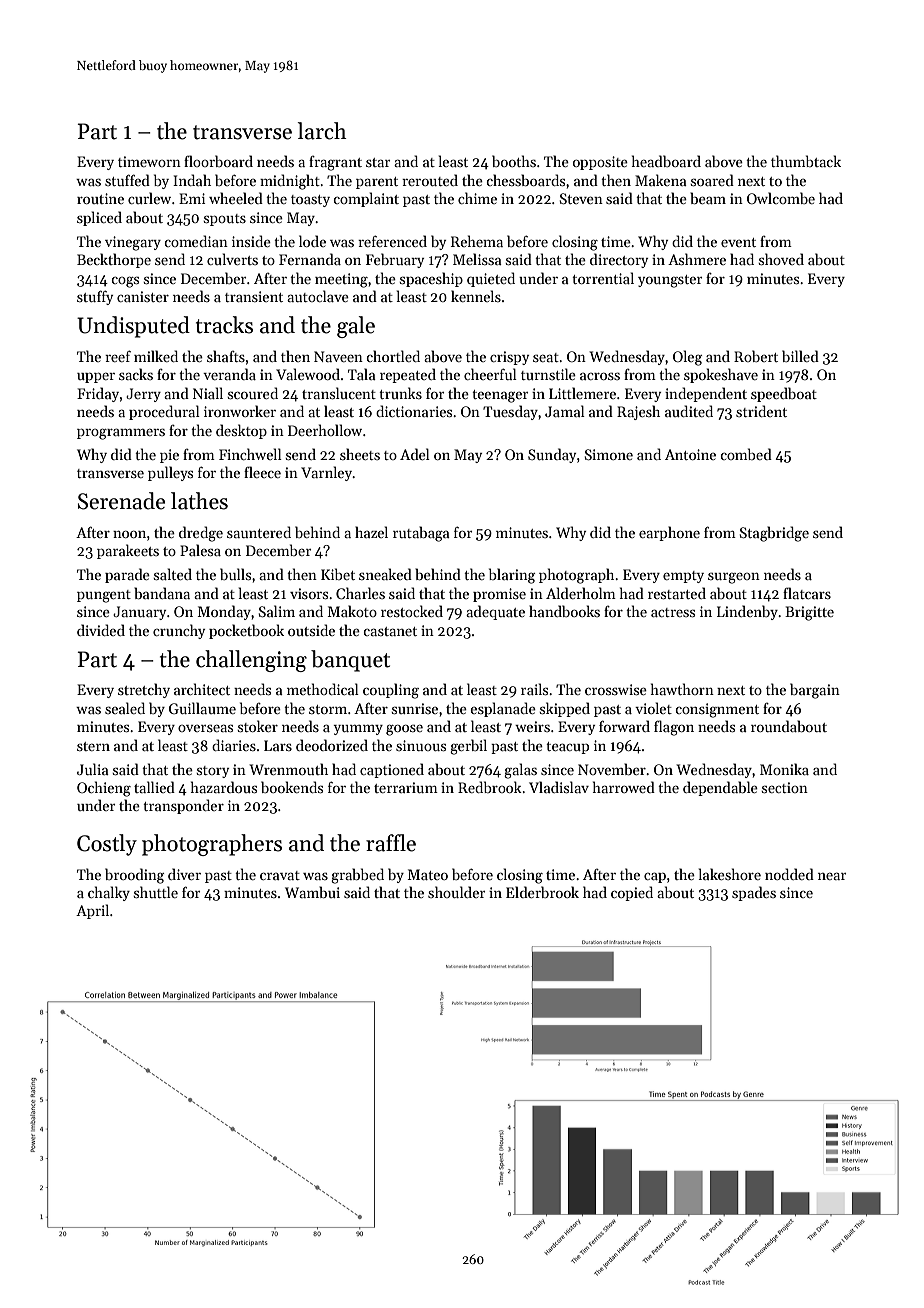 Image resolution: width=924 pixels, height=1308 pixels. What do you see at coordinates (308, 374) in the image?
I see `Valewood` at bounding box center [308, 374].
